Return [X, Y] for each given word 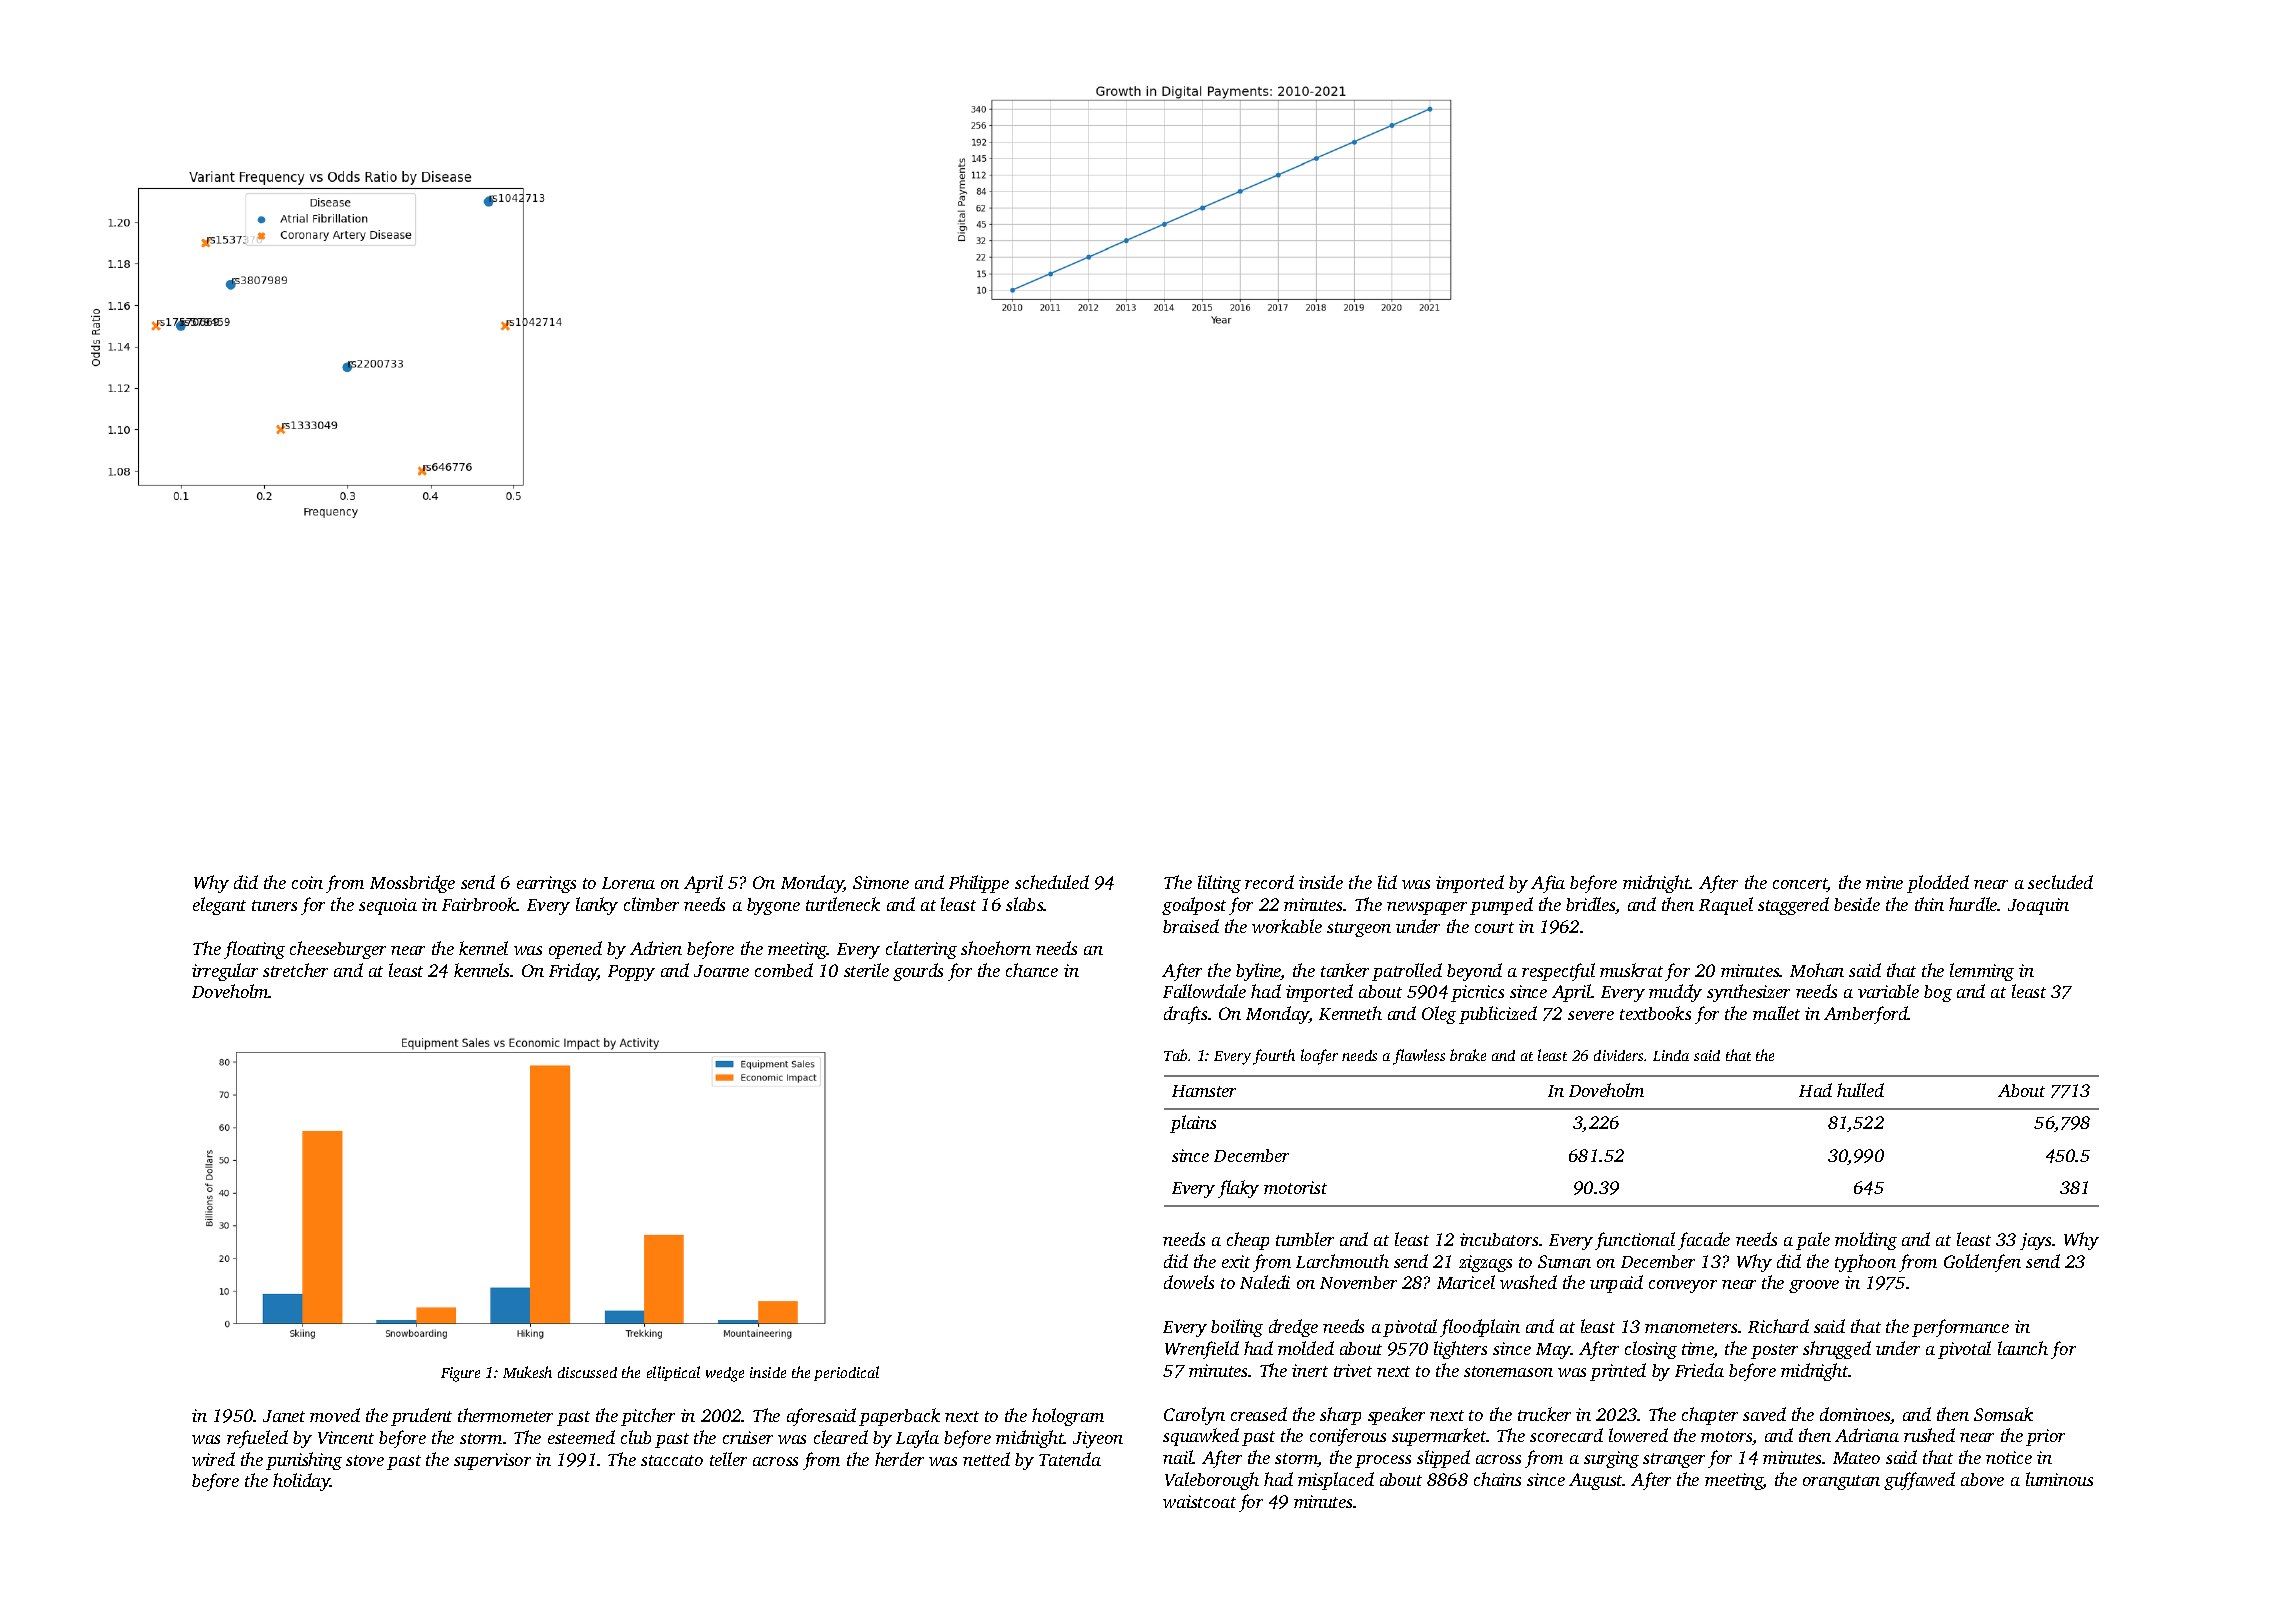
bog [1938, 993]
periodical [846, 1373]
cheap [1248, 1241]
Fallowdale [1204, 991]
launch [2023, 1348]
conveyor [1683, 1286]
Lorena [628, 883]
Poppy [631, 973]
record [1269, 882]
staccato [672, 1460]
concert [1800, 885]
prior [2045, 1437]
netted [986, 1459]
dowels [1189, 1282]
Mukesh [527, 1372]
